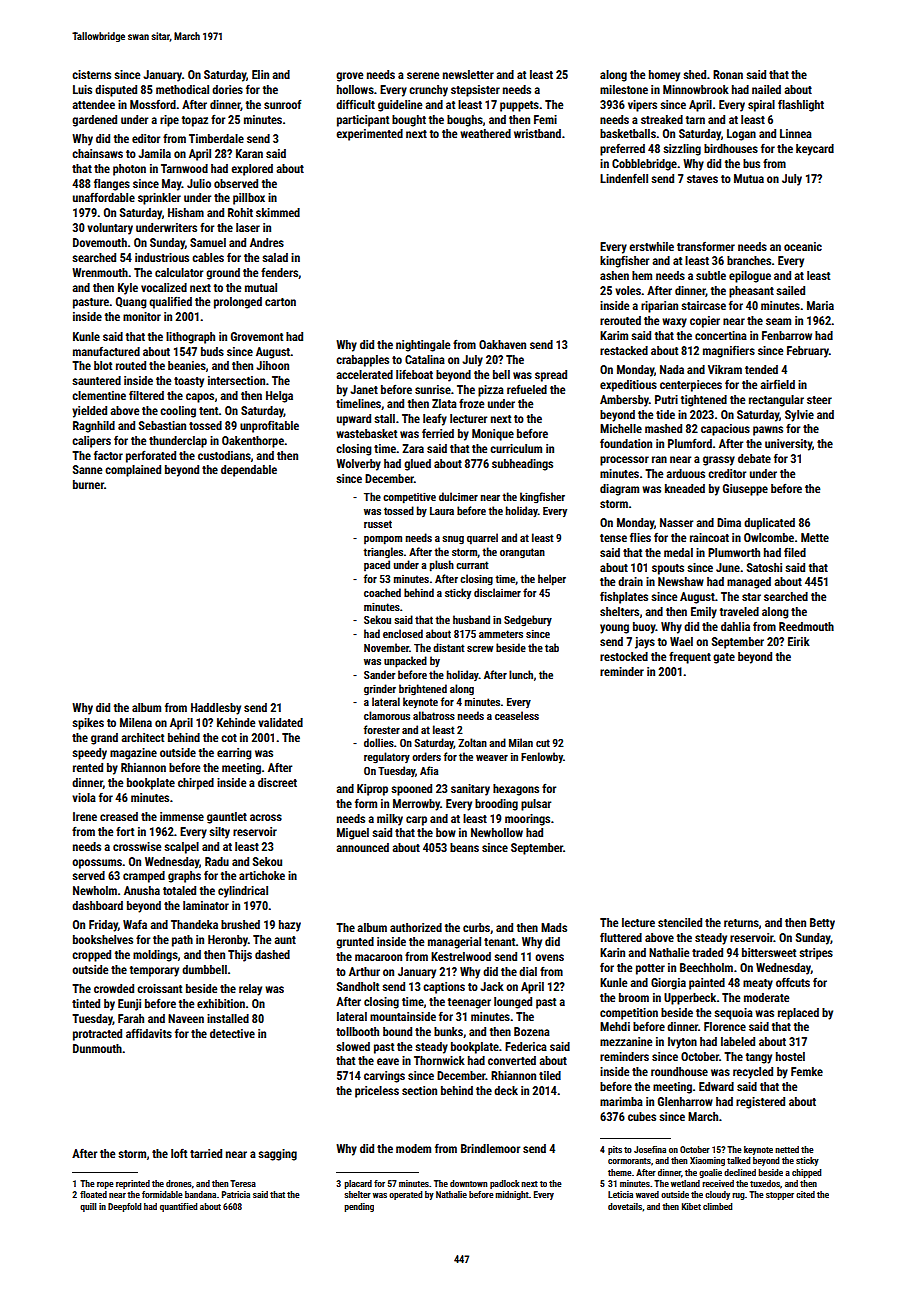 This image has width=908, height=1316. Describe the element at coordinates (135, 924) in the image. I see `Wafa` at that location.
